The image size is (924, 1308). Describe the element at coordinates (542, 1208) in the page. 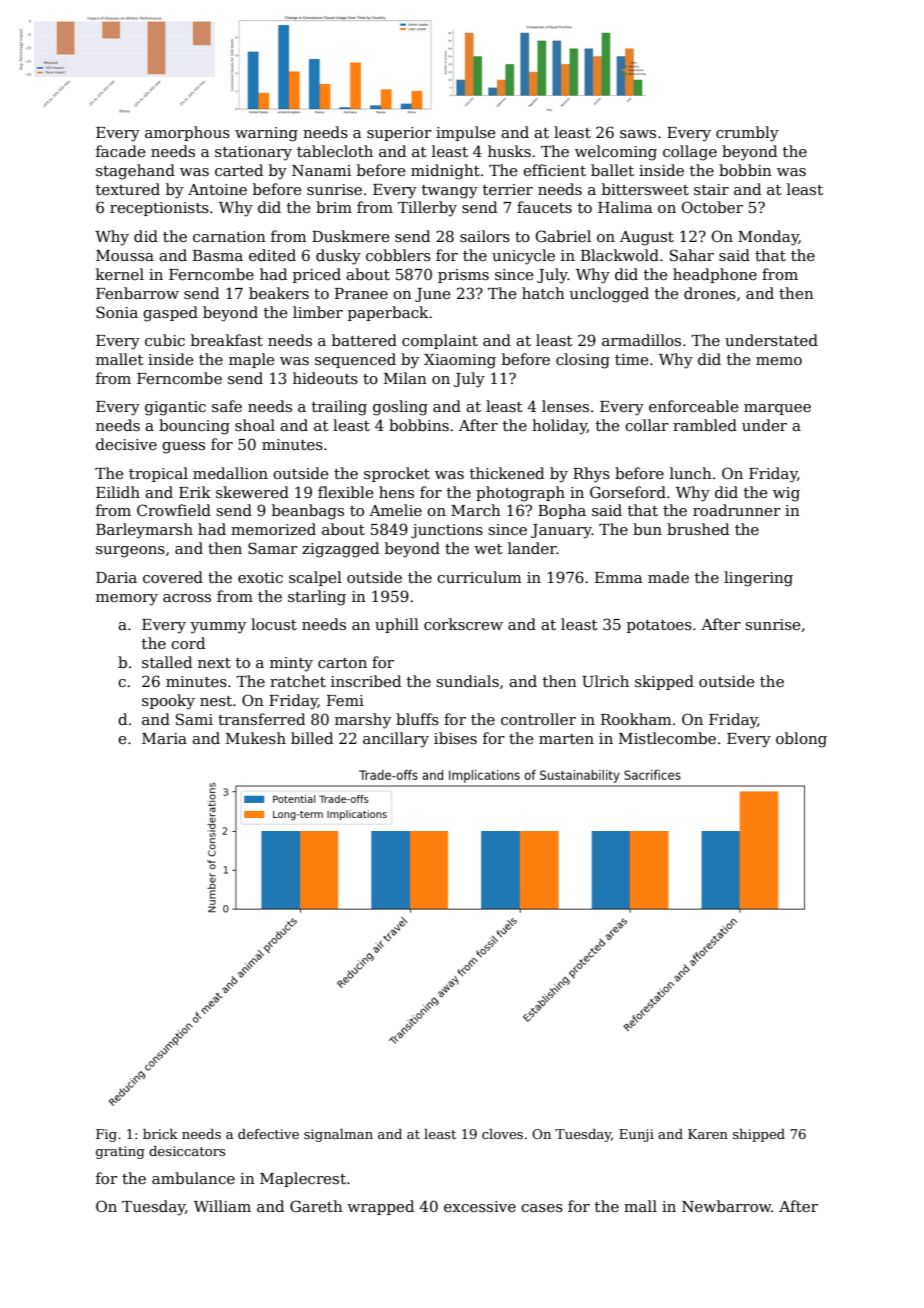

I see `cases` at that location.
